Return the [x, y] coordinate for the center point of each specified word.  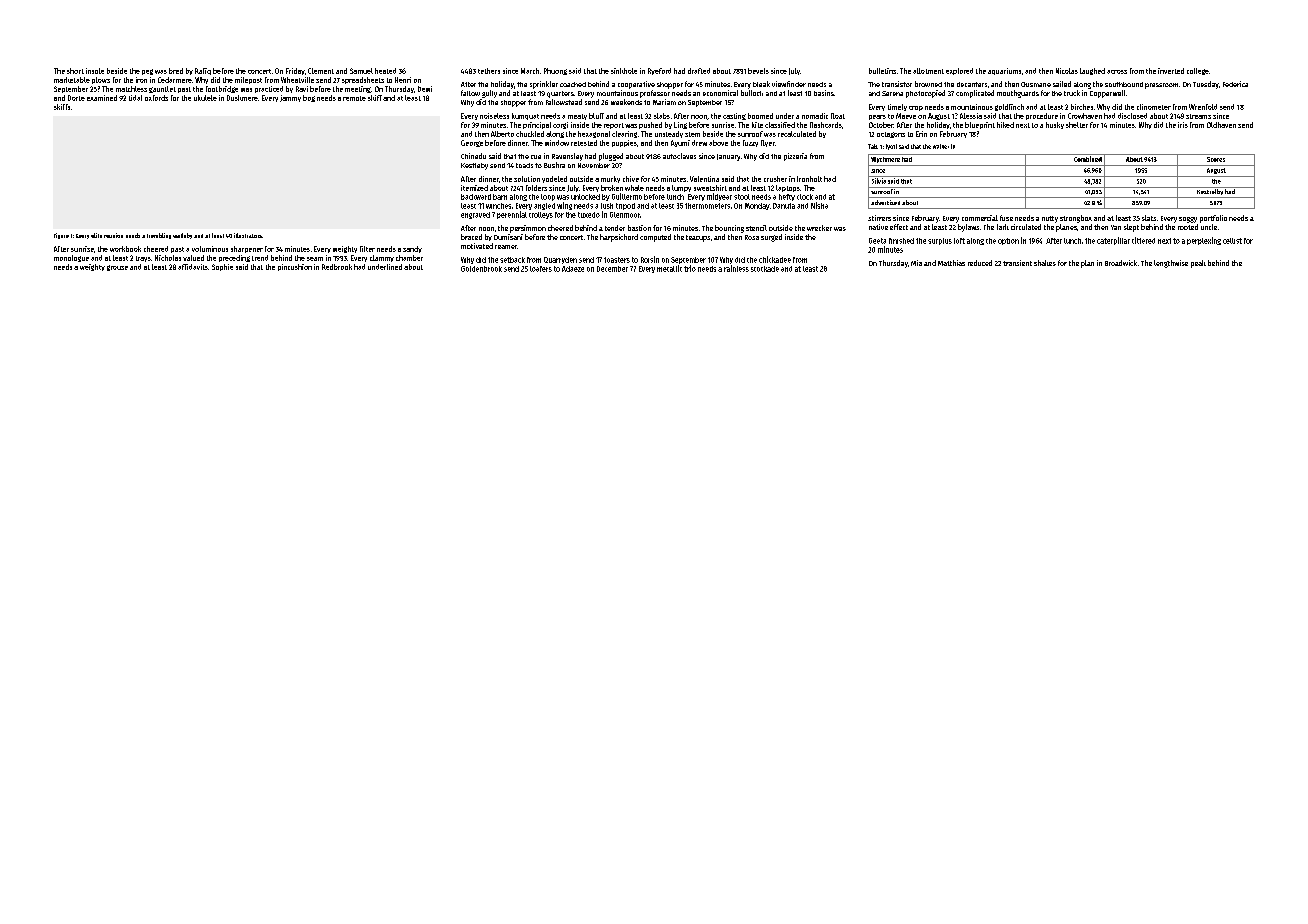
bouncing [729, 229]
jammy [290, 98]
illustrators [248, 235]
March [530, 71]
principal [537, 125]
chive [631, 179]
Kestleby [474, 166]
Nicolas [1067, 71]
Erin [921, 134]
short [75, 71]
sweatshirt [710, 188]
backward [476, 197]
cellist [1232, 241]
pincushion [295, 267]
